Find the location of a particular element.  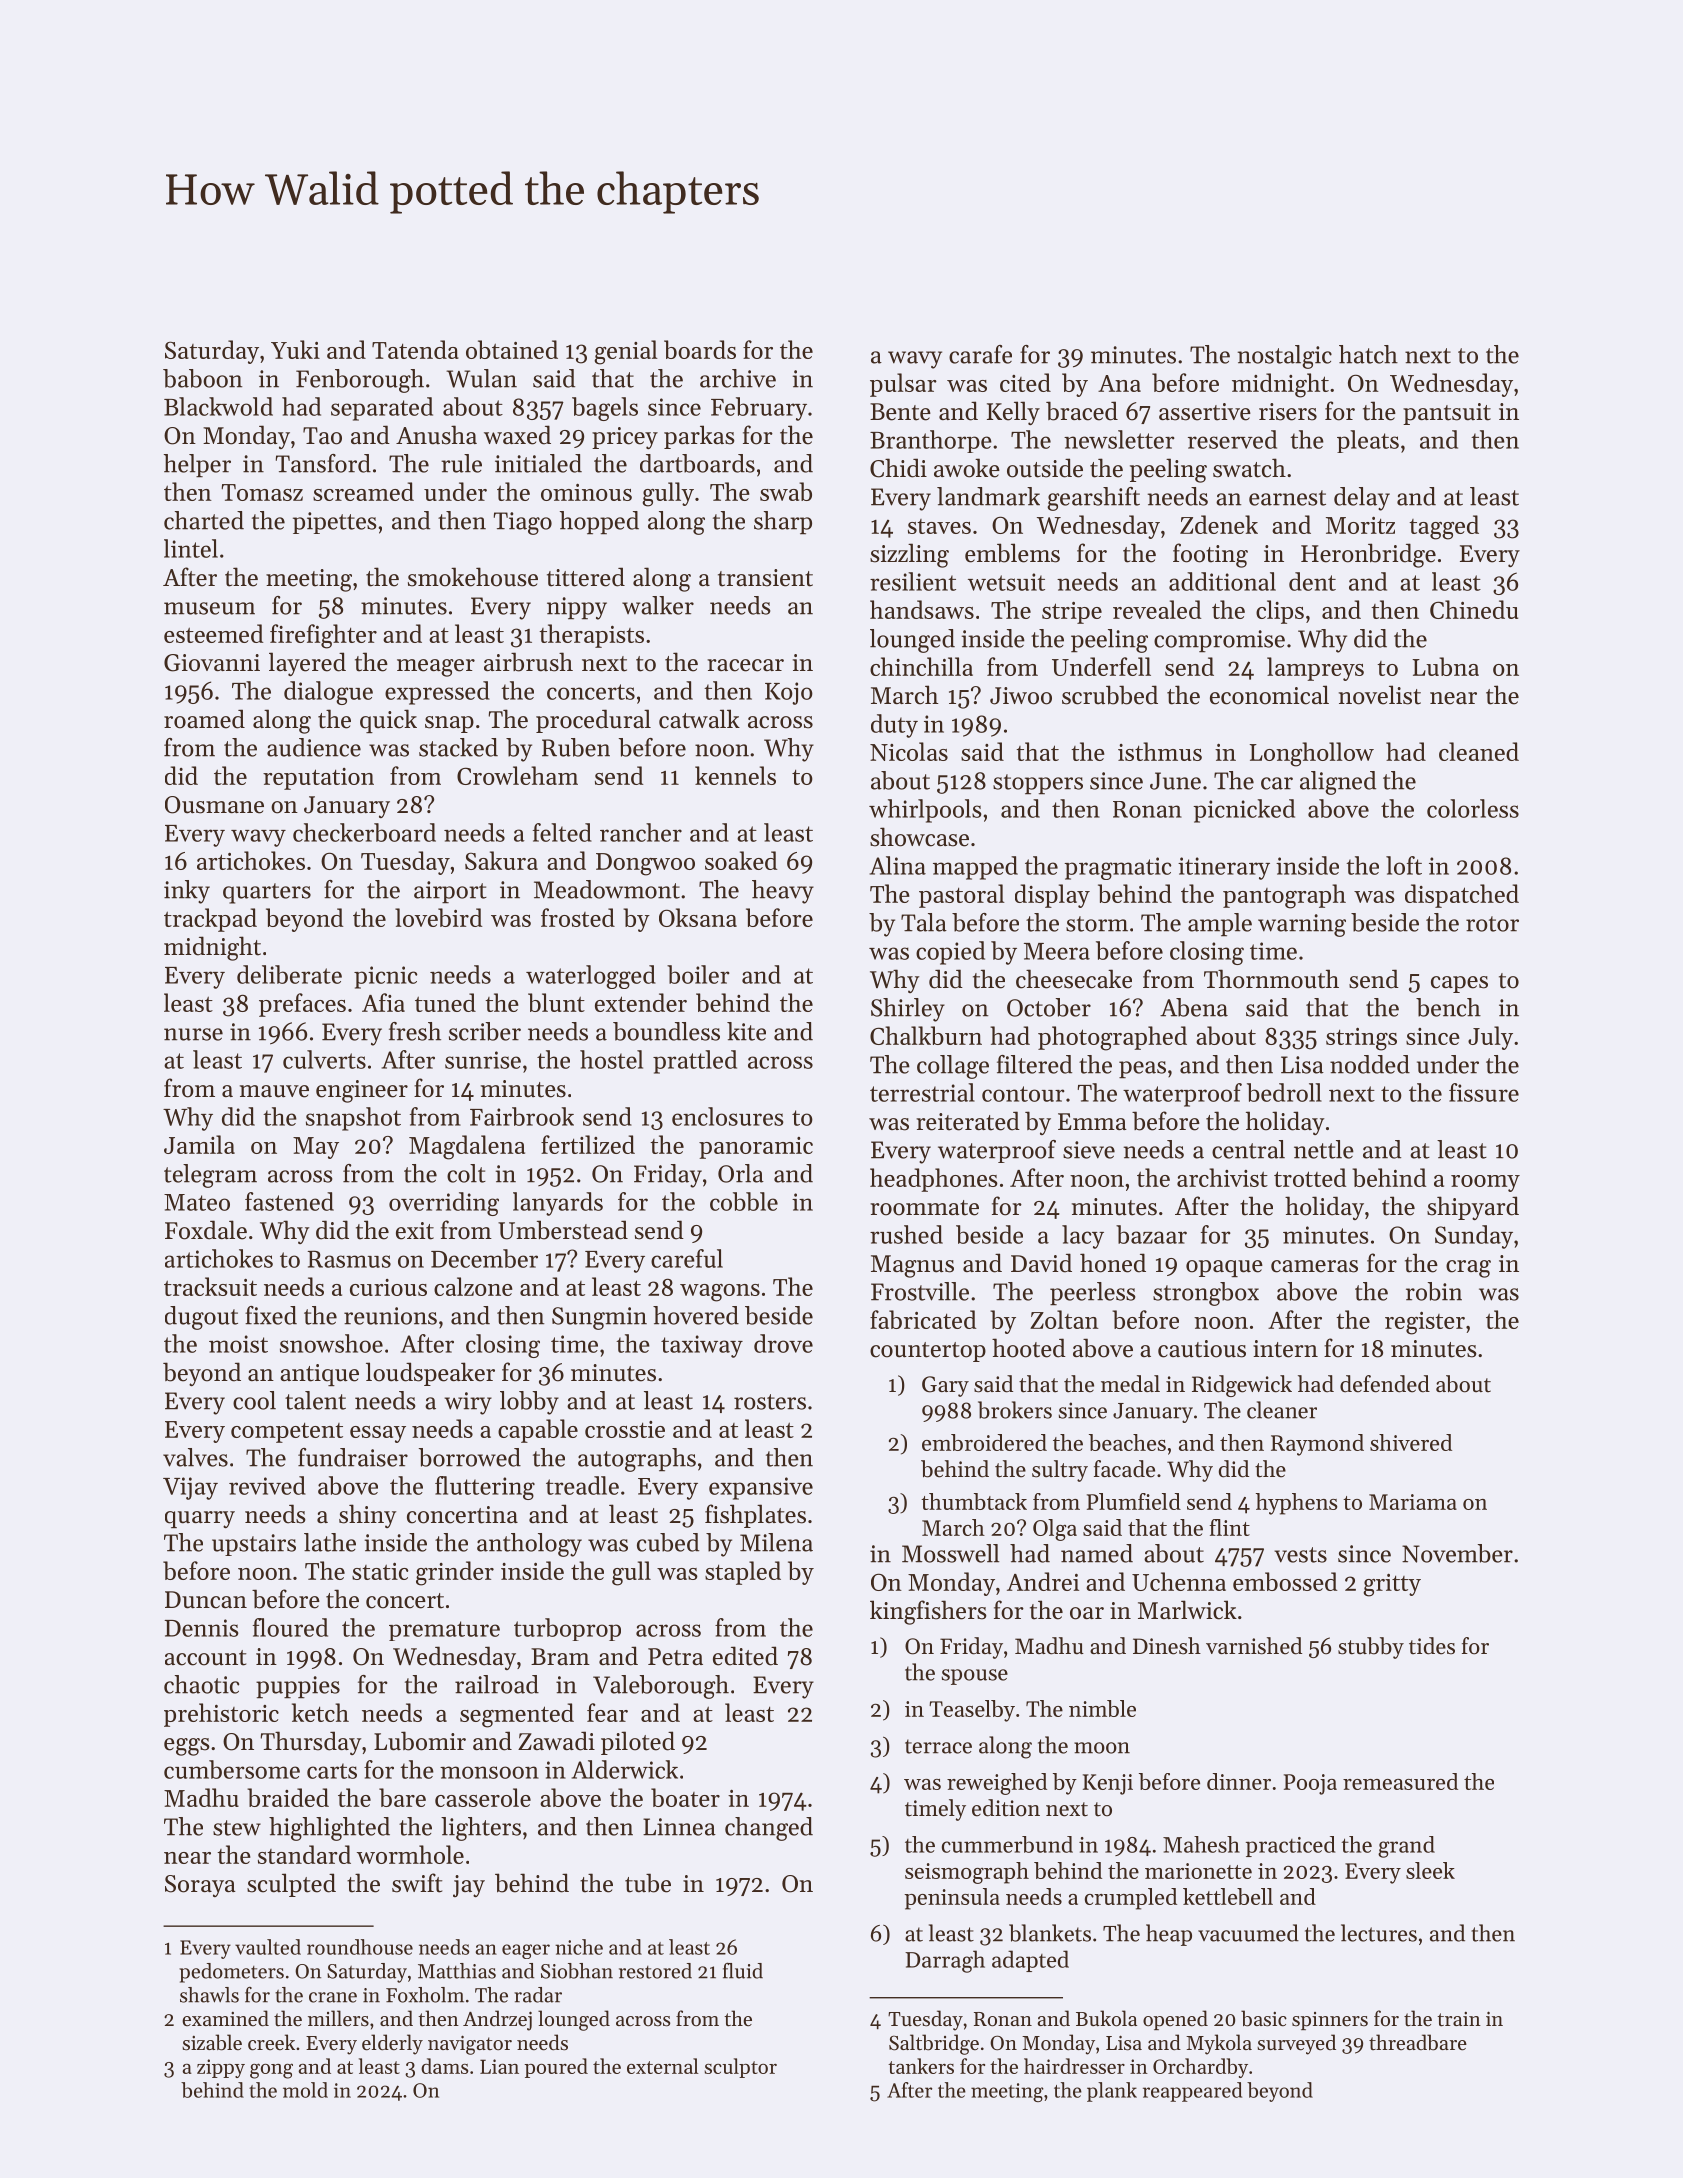

Tatenda is located at coordinates (415, 349).
